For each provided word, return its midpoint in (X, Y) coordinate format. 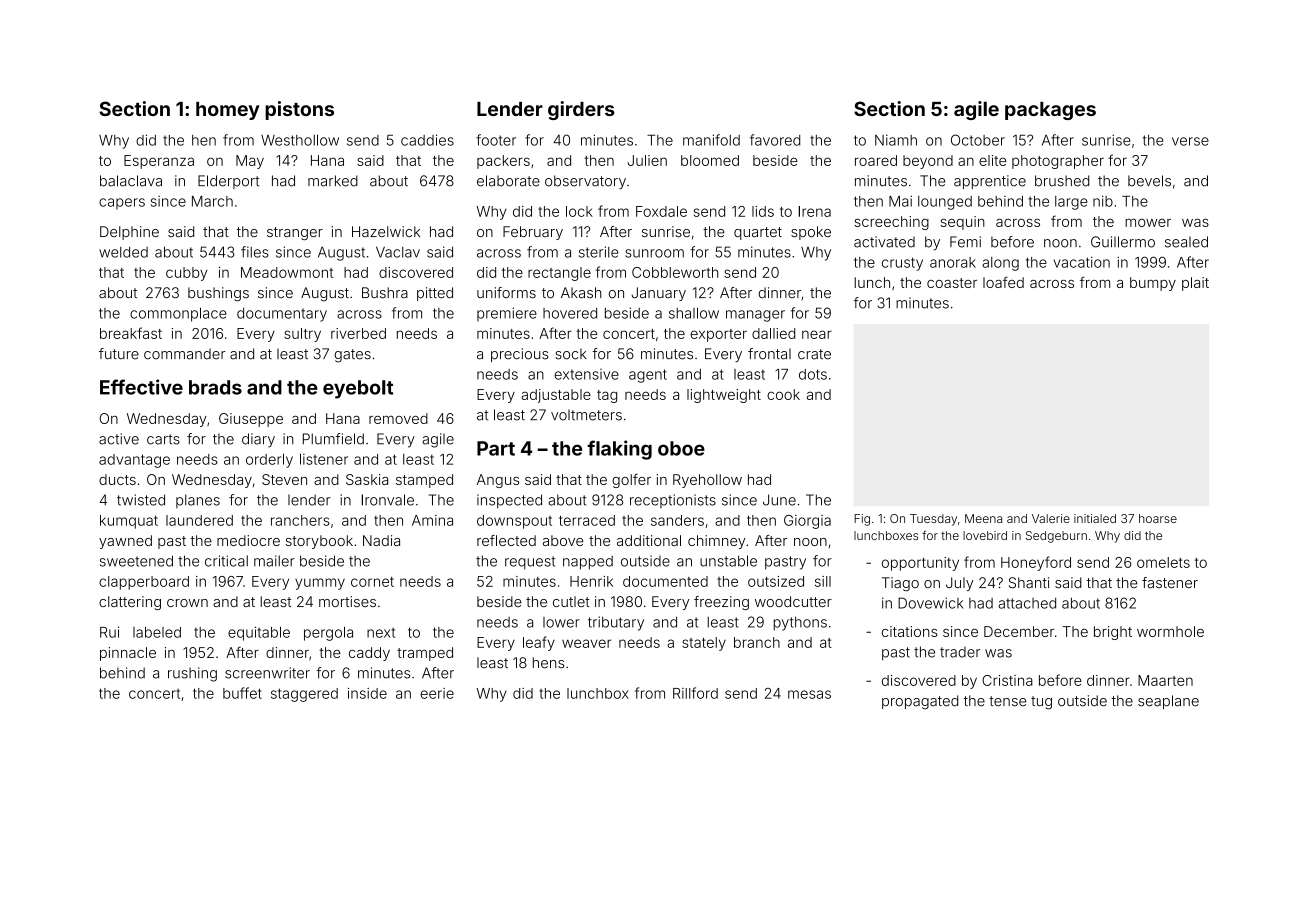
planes (198, 501)
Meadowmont (287, 272)
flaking (619, 450)
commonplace (178, 314)
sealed (1186, 242)
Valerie (1051, 518)
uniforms (506, 293)
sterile (599, 252)
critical (226, 561)
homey (228, 111)
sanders (677, 520)
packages (1050, 111)
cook (783, 394)
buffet (242, 693)
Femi (965, 242)
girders (581, 110)
